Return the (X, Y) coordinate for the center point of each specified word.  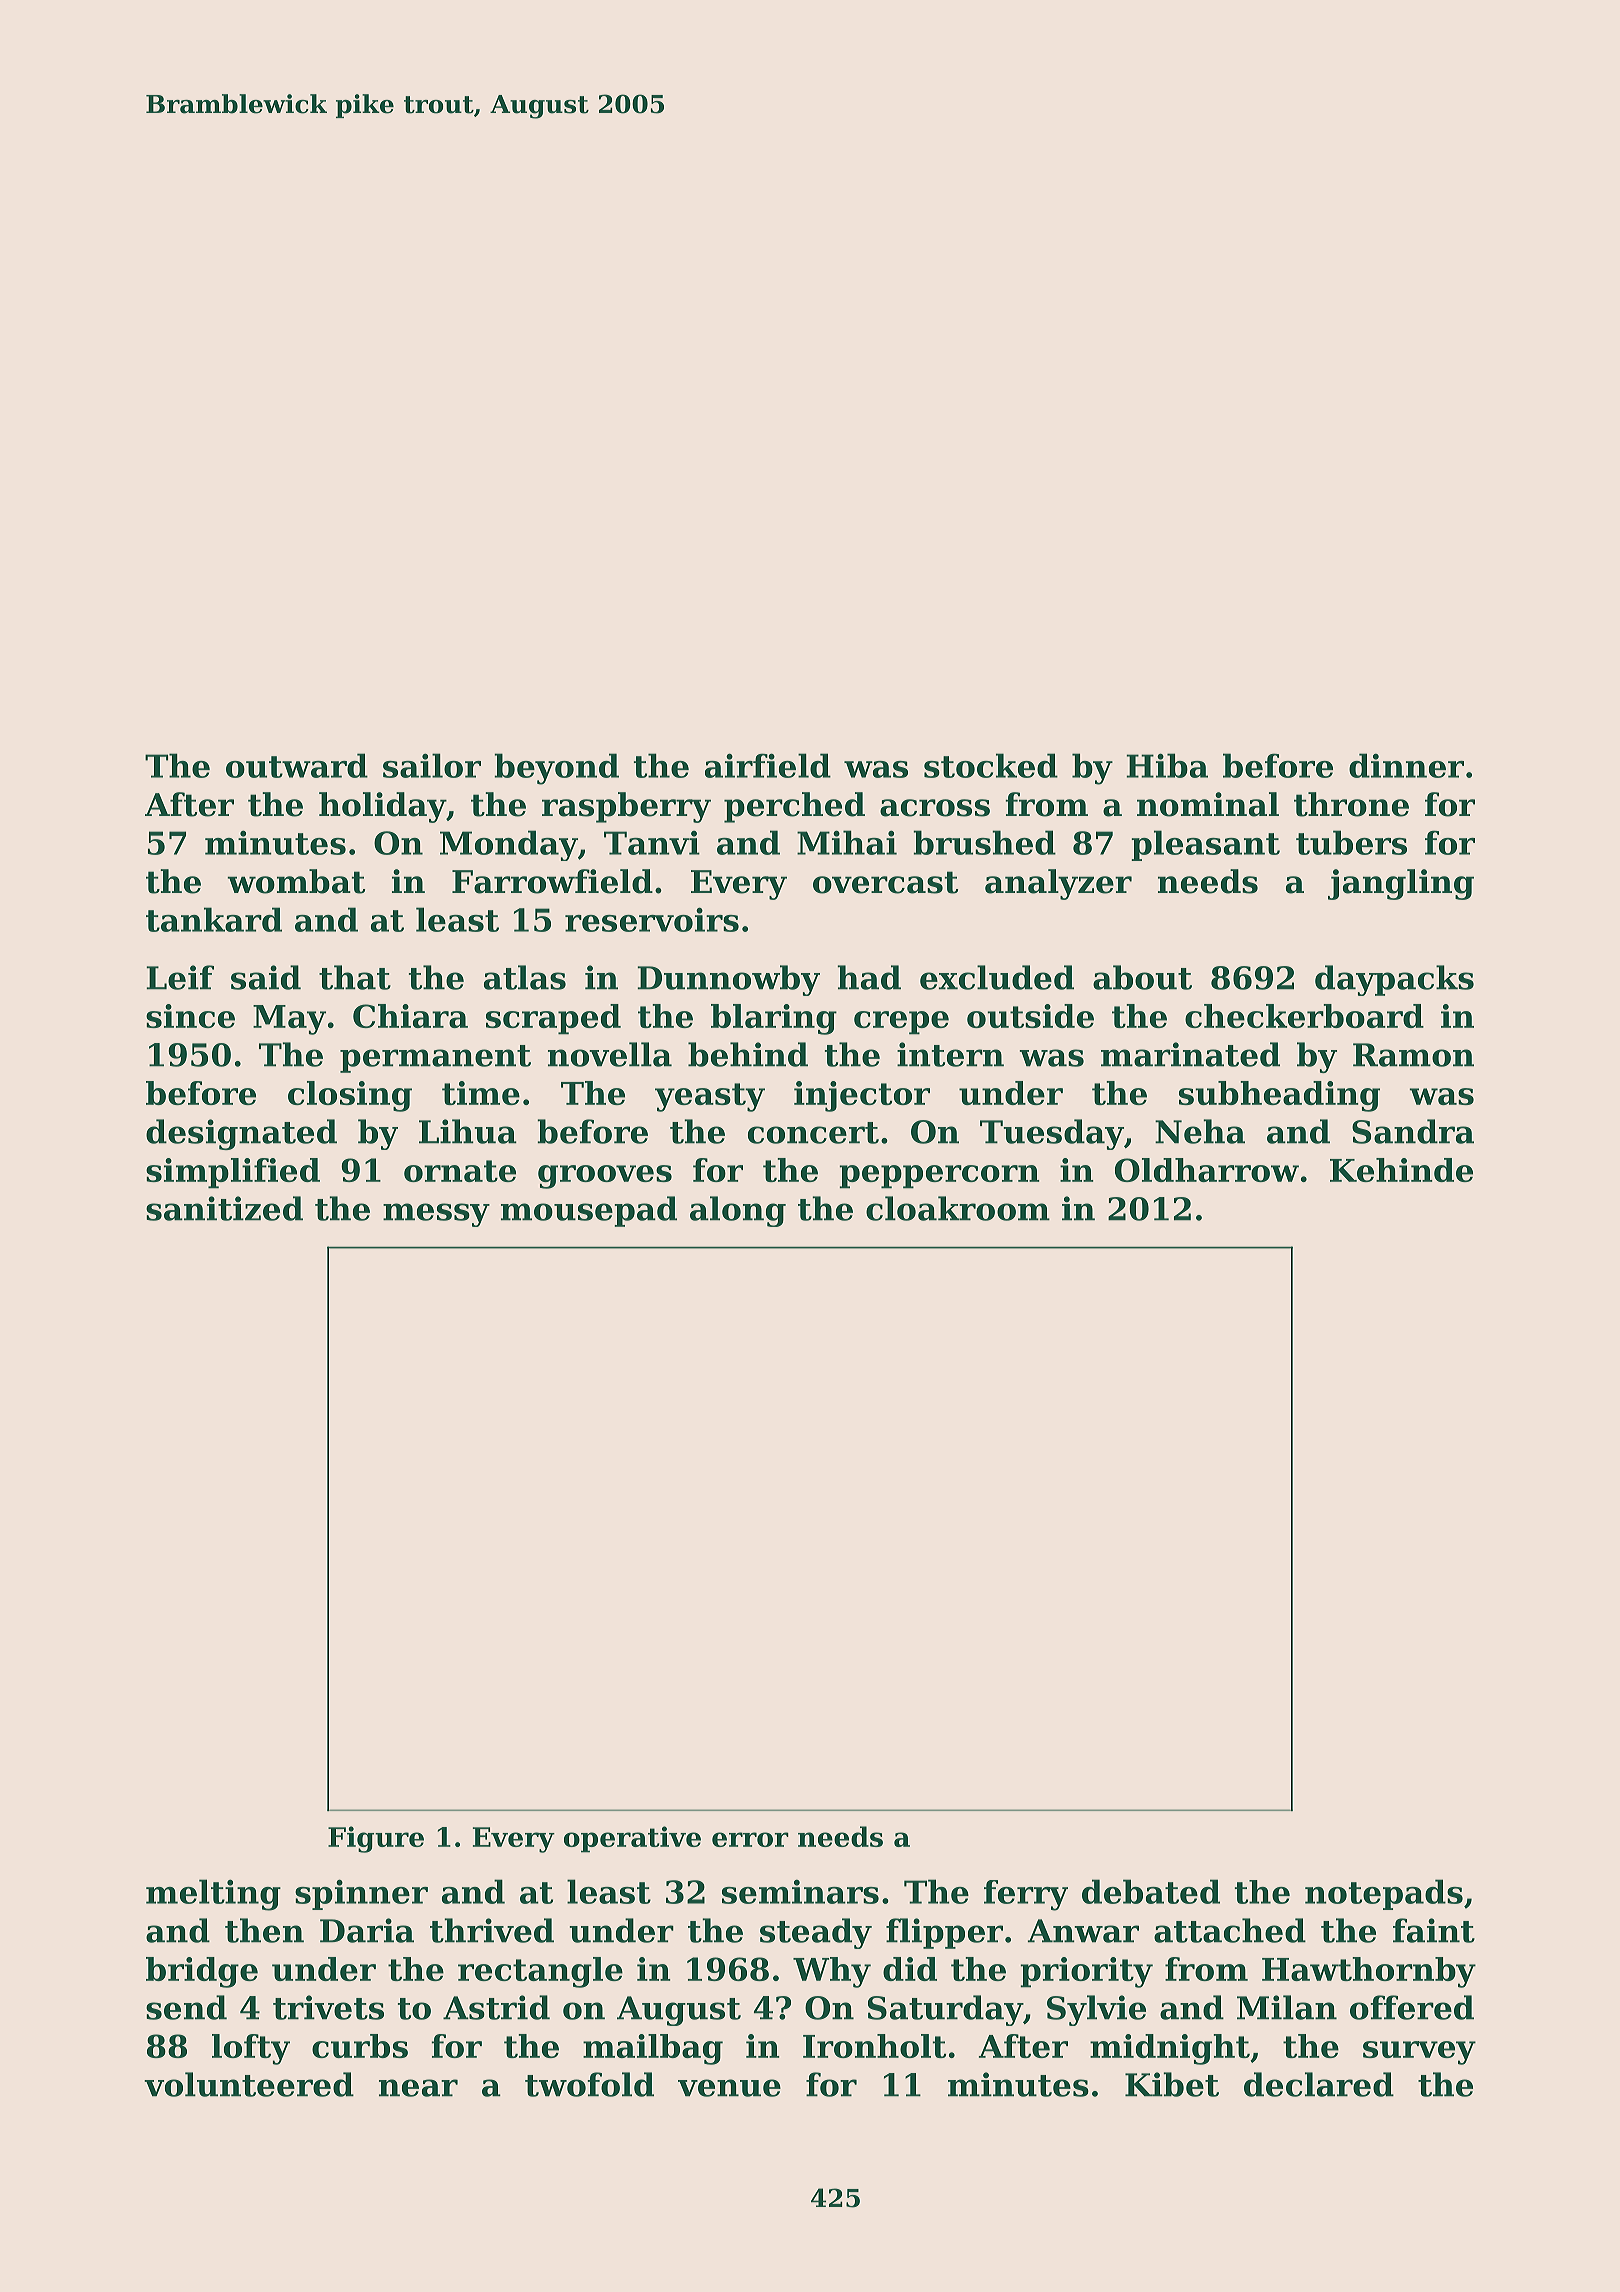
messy (436, 1215)
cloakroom (958, 1208)
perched (794, 807)
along (738, 1211)
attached (1230, 1930)
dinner (1406, 765)
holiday (382, 807)
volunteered (249, 2084)
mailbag (653, 2049)
